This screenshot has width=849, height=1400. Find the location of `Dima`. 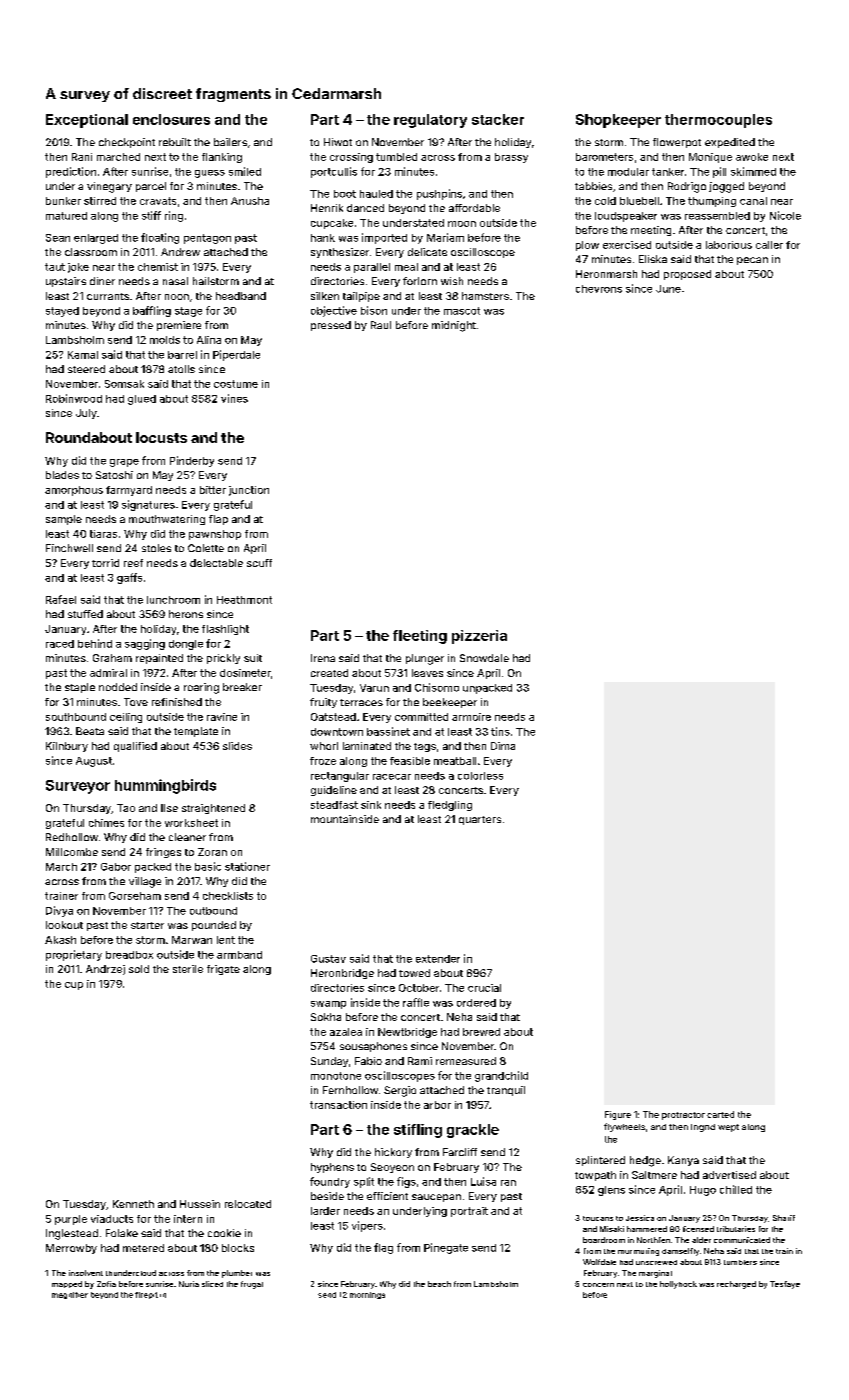

Dima is located at coordinates (503, 746).
